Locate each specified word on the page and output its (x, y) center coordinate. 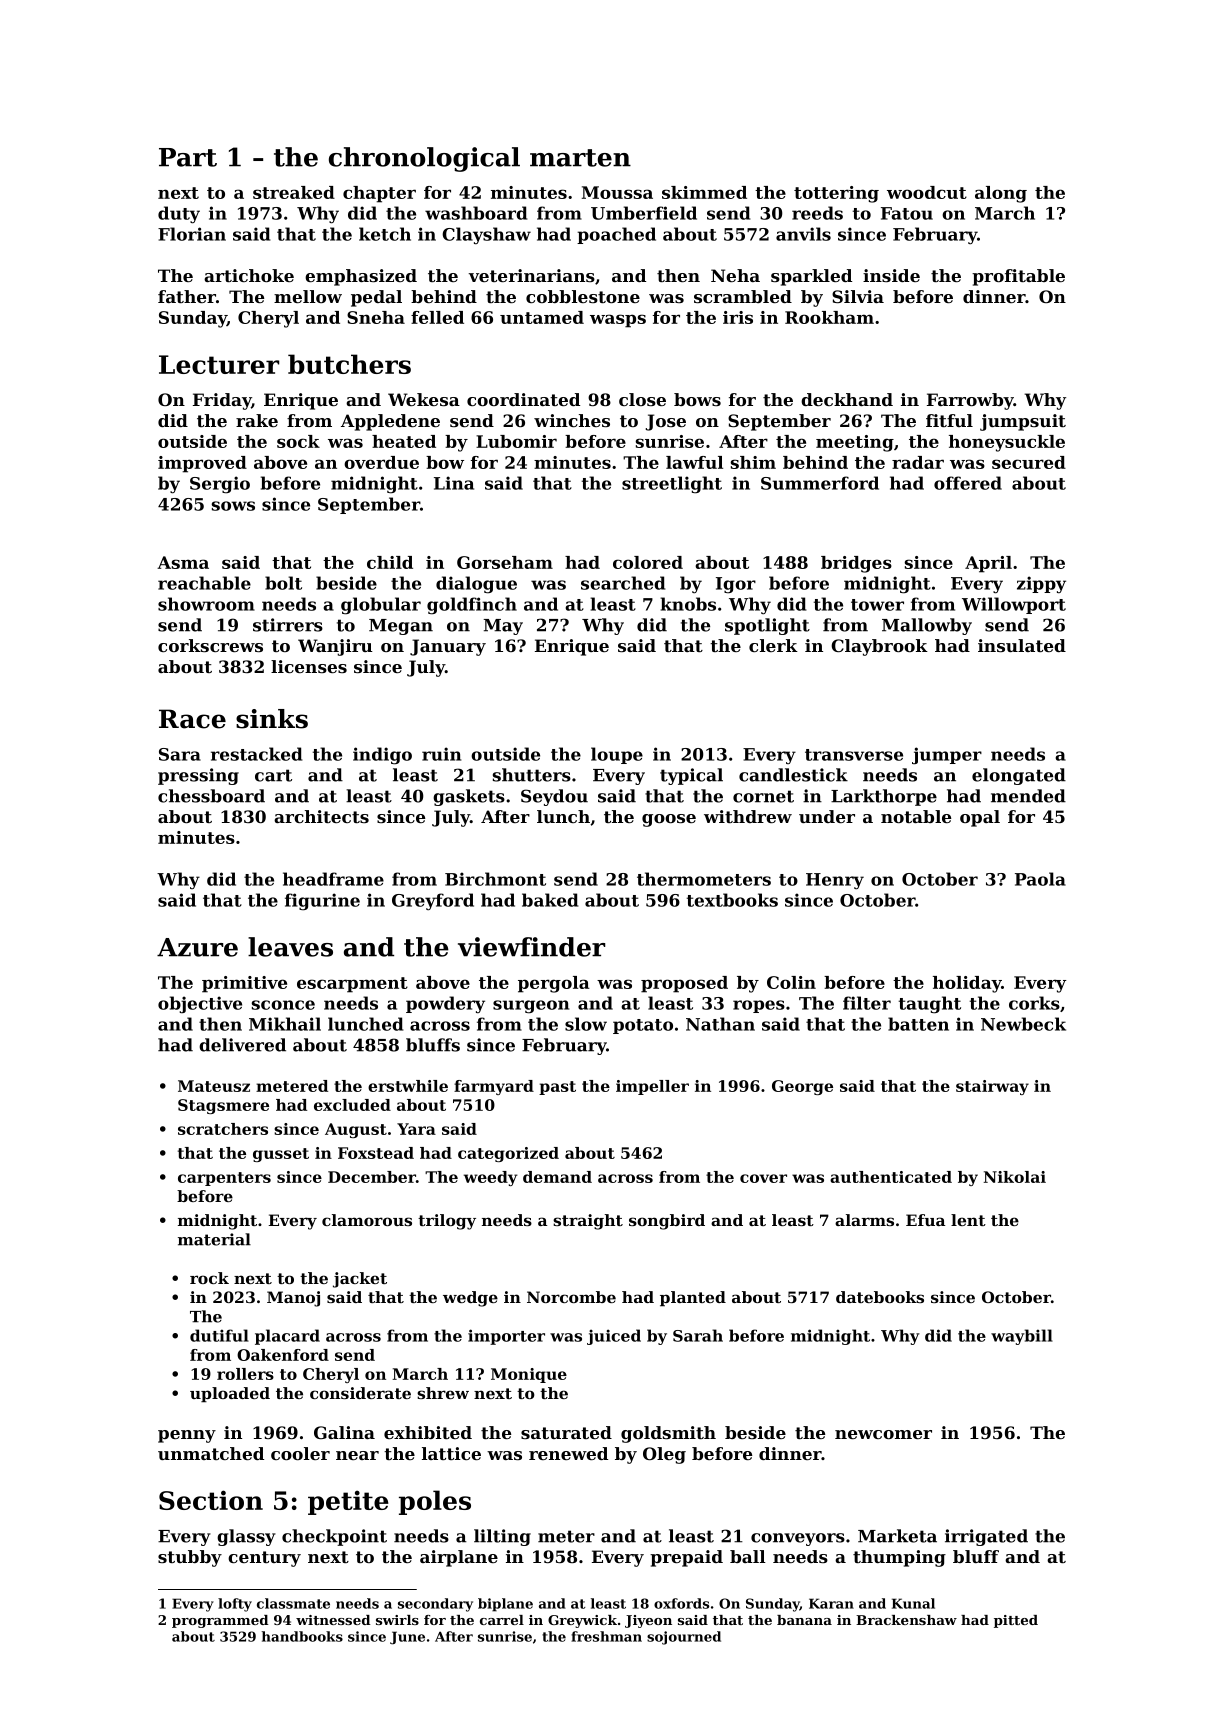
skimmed (704, 192)
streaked (294, 192)
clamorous (367, 1220)
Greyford (433, 902)
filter (867, 1003)
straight (588, 1222)
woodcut (927, 192)
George (802, 1087)
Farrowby (970, 401)
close (642, 399)
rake (257, 420)
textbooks (732, 900)
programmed (220, 1621)
